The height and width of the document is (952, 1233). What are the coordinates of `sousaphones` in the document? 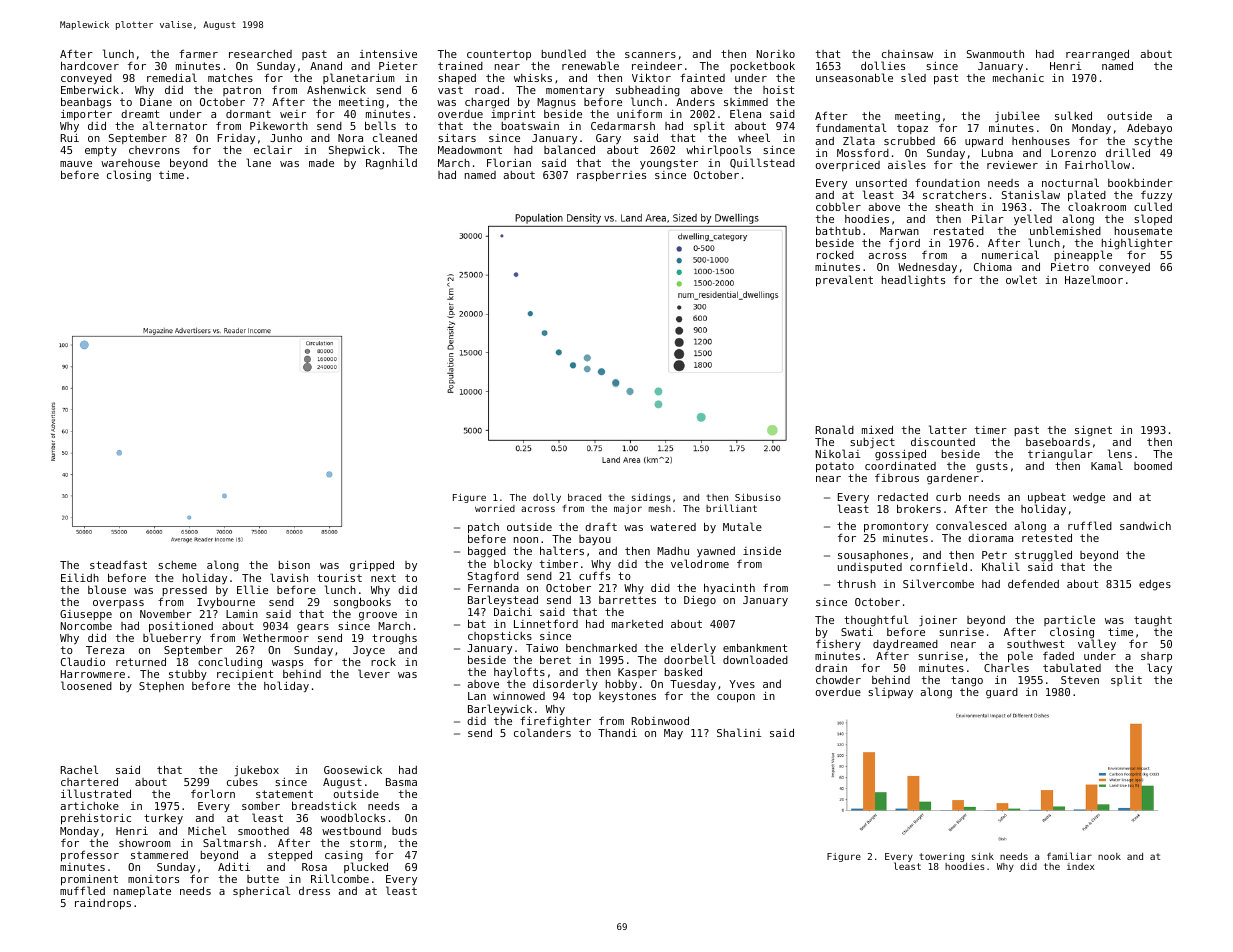 It's located at (873, 556).
